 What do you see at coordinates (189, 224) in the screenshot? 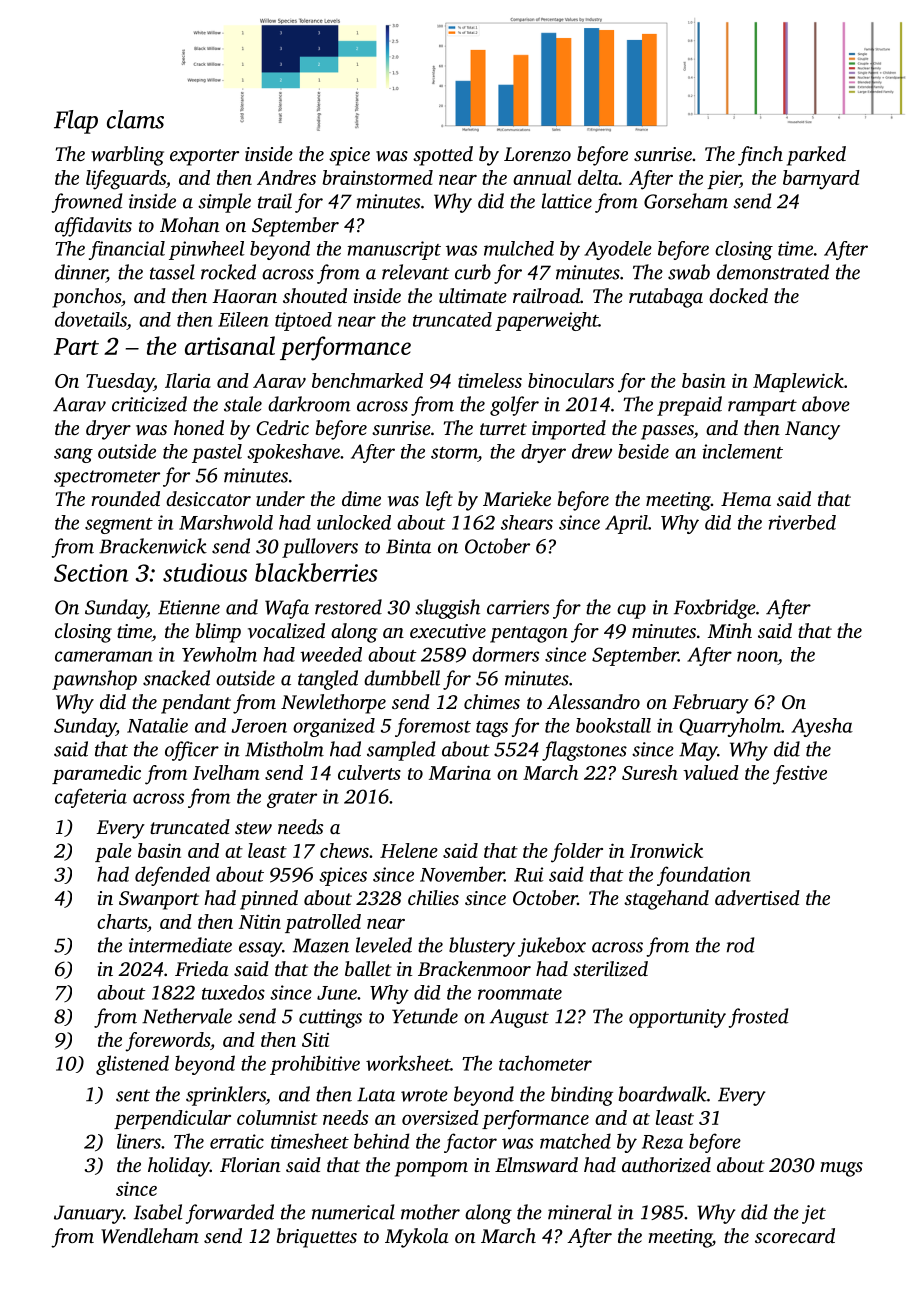
I see `Mohan` at bounding box center [189, 224].
